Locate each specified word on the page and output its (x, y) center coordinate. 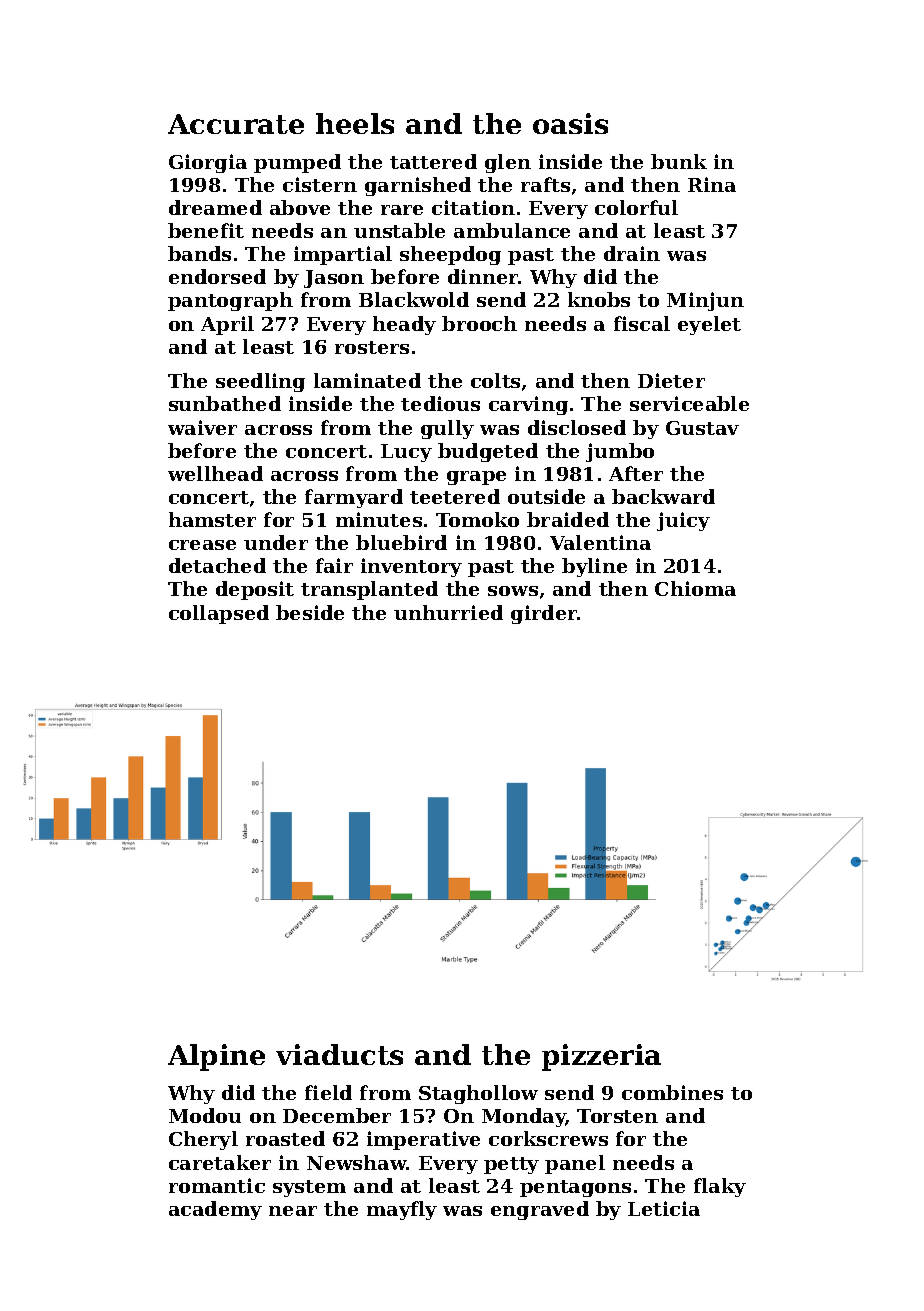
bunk (679, 161)
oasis (570, 123)
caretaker (220, 1162)
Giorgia (208, 163)
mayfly (402, 1210)
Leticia (664, 1208)
